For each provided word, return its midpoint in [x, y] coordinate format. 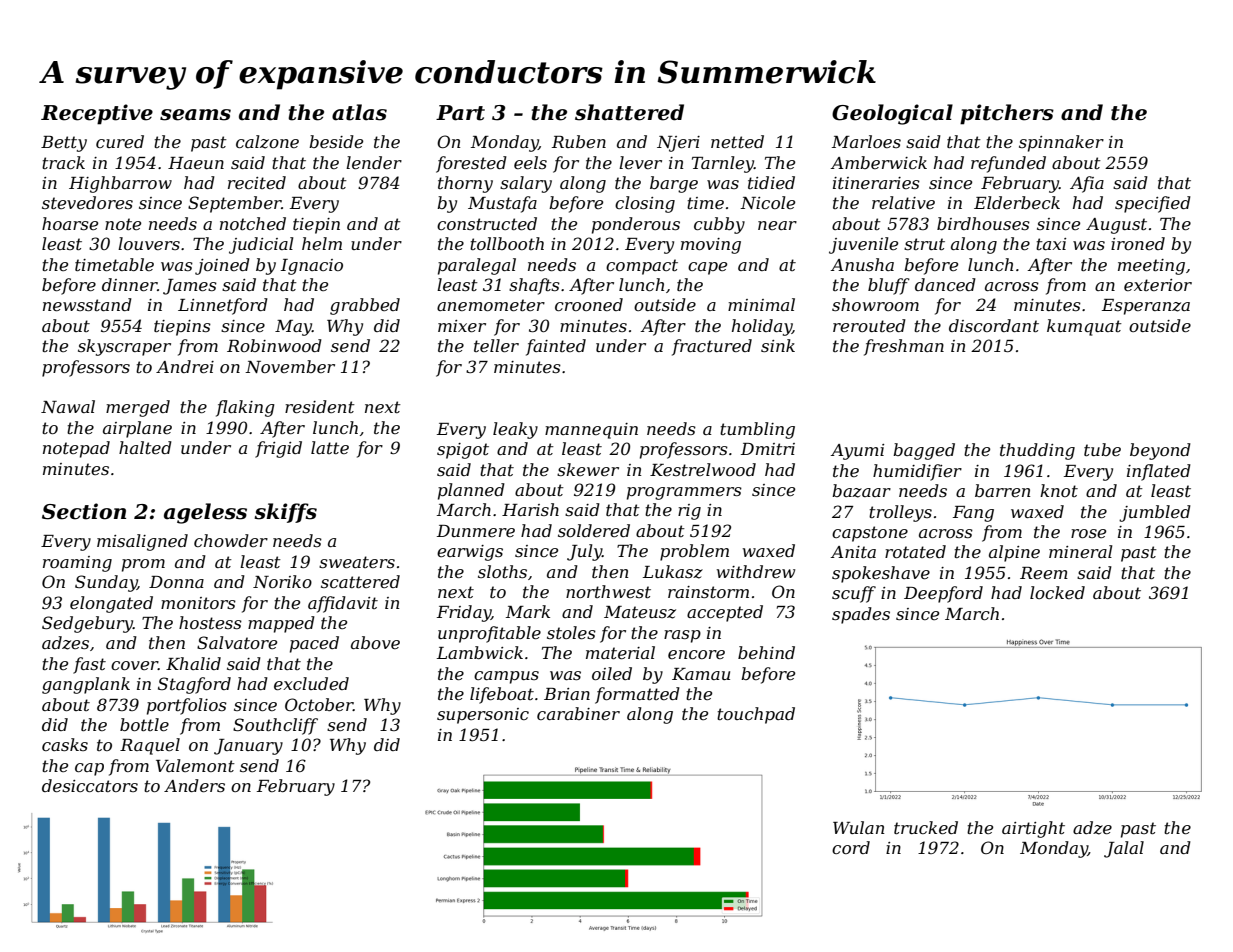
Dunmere [476, 531]
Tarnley [723, 164]
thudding [1037, 451]
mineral [1080, 551]
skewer [588, 469]
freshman [904, 347]
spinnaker [1061, 143]
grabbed [365, 306]
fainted [556, 347]
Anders [194, 785]
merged [138, 408]
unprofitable [489, 634]
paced [314, 644]
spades [861, 615]
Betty [64, 144]
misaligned [142, 542]
